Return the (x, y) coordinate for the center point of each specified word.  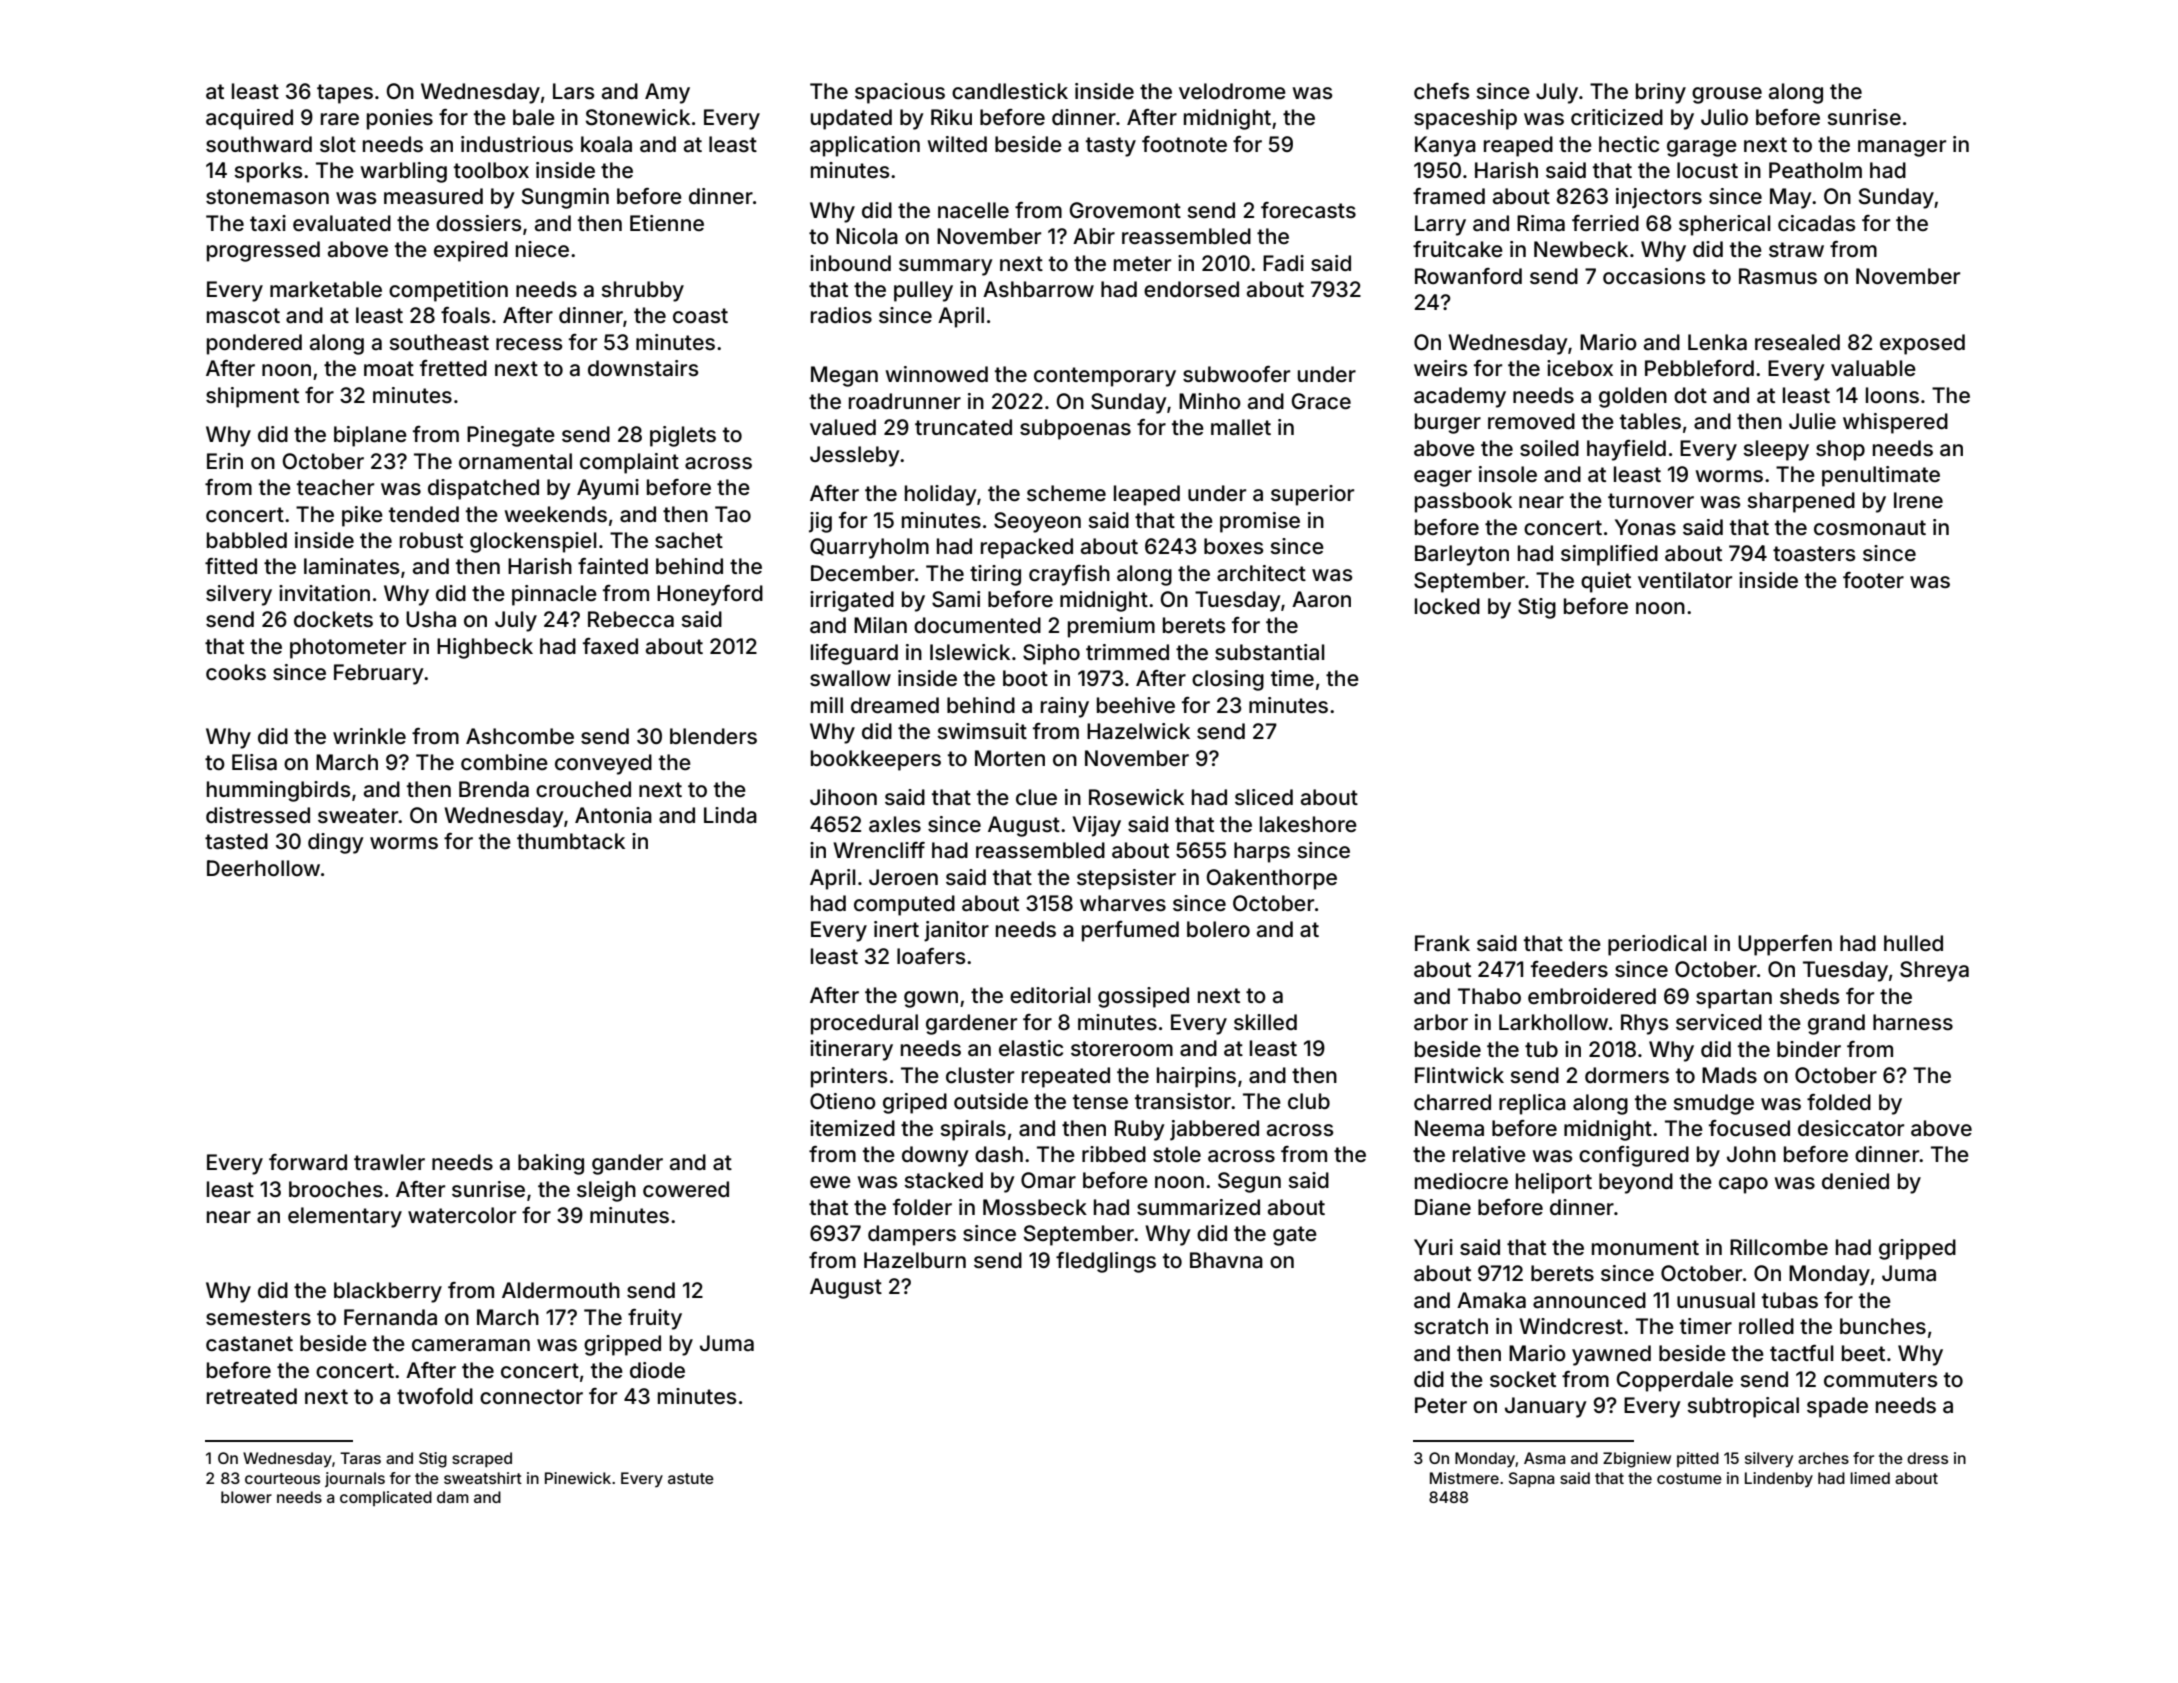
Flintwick (1459, 1075)
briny (1661, 93)
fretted (453, 368)
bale (534, 117)
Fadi (1283, 263)
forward (308, 1162)
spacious (900, 93)
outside (991, 1101)
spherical (1725, 225)
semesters (258, 1317)
